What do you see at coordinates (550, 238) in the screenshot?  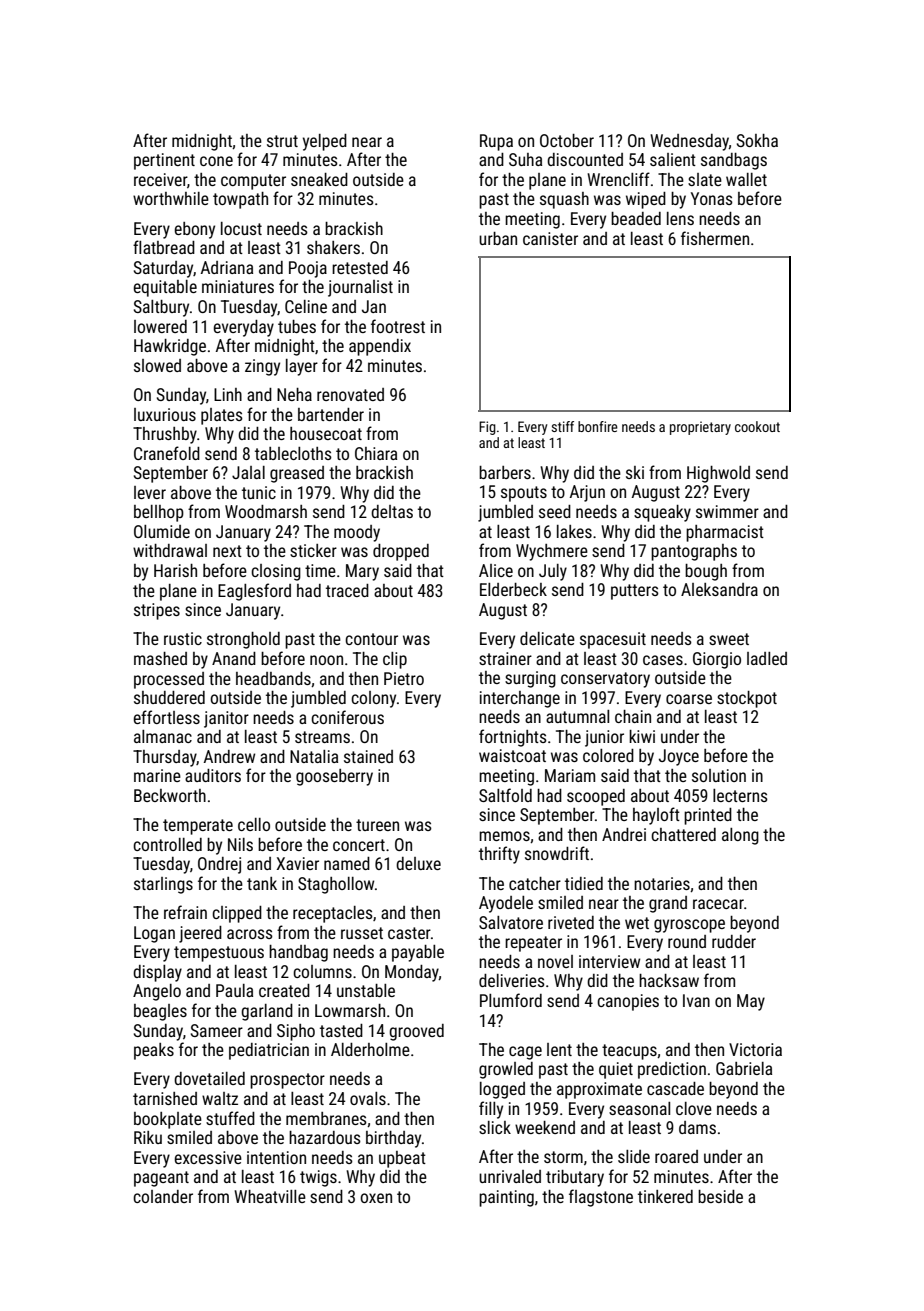 I see `canister` at bounding box center [550, 238].
